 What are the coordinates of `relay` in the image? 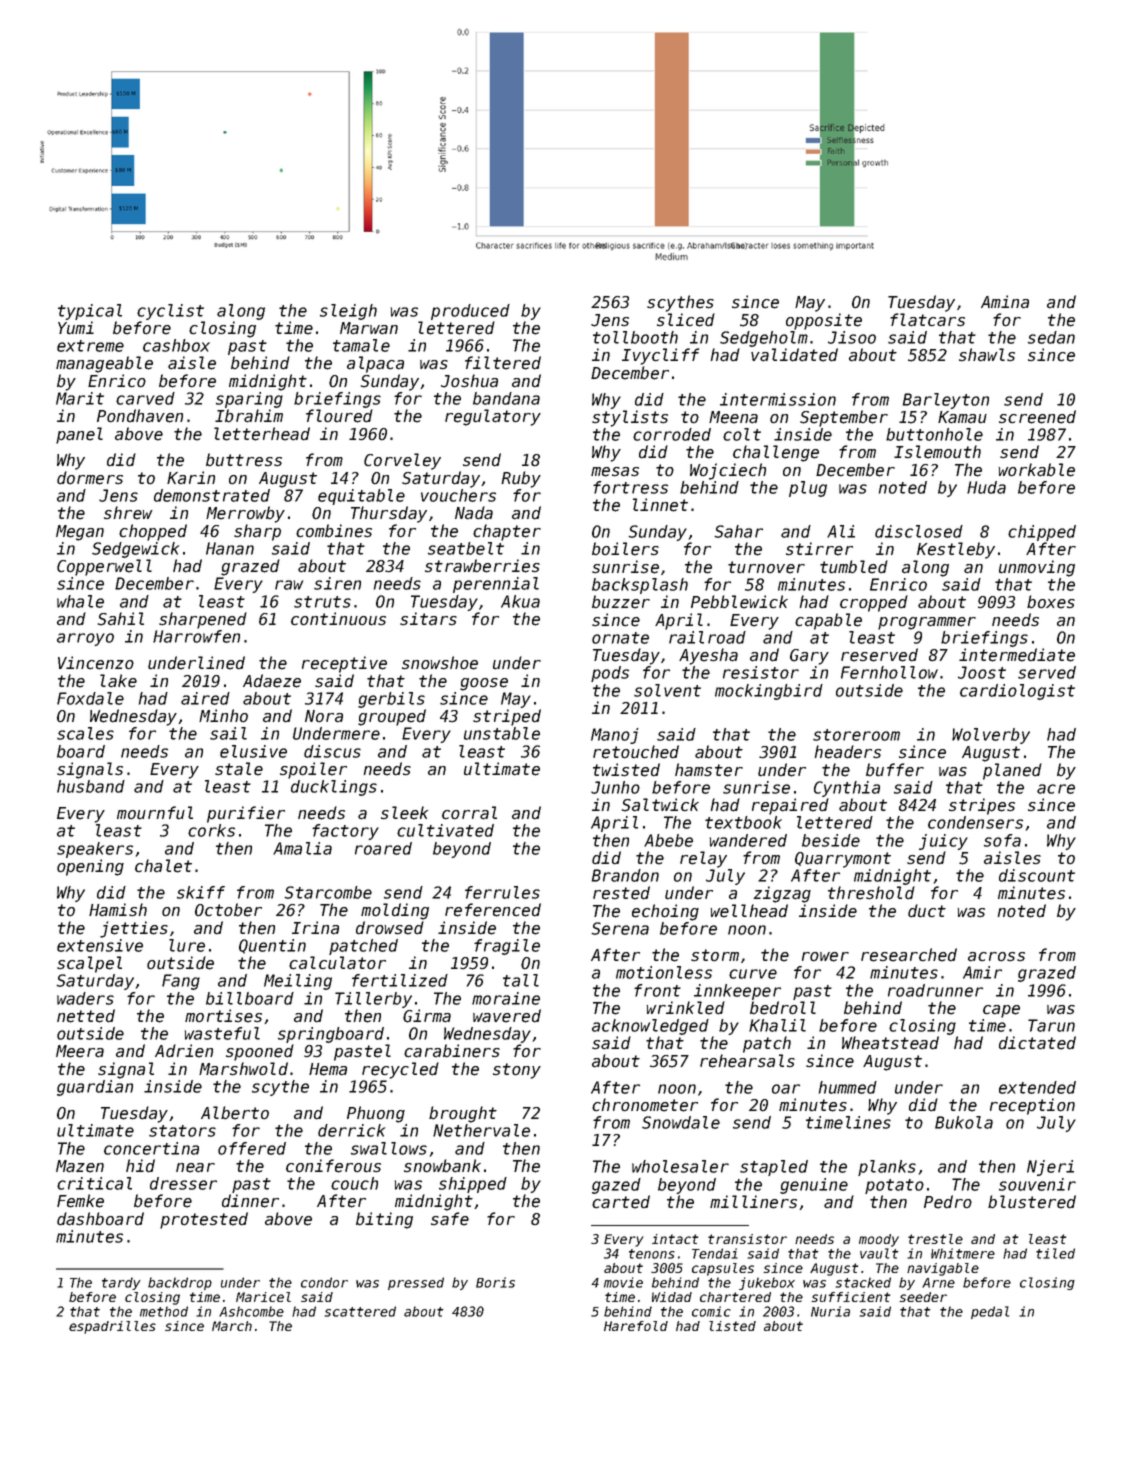 It's located at (703, 859).
